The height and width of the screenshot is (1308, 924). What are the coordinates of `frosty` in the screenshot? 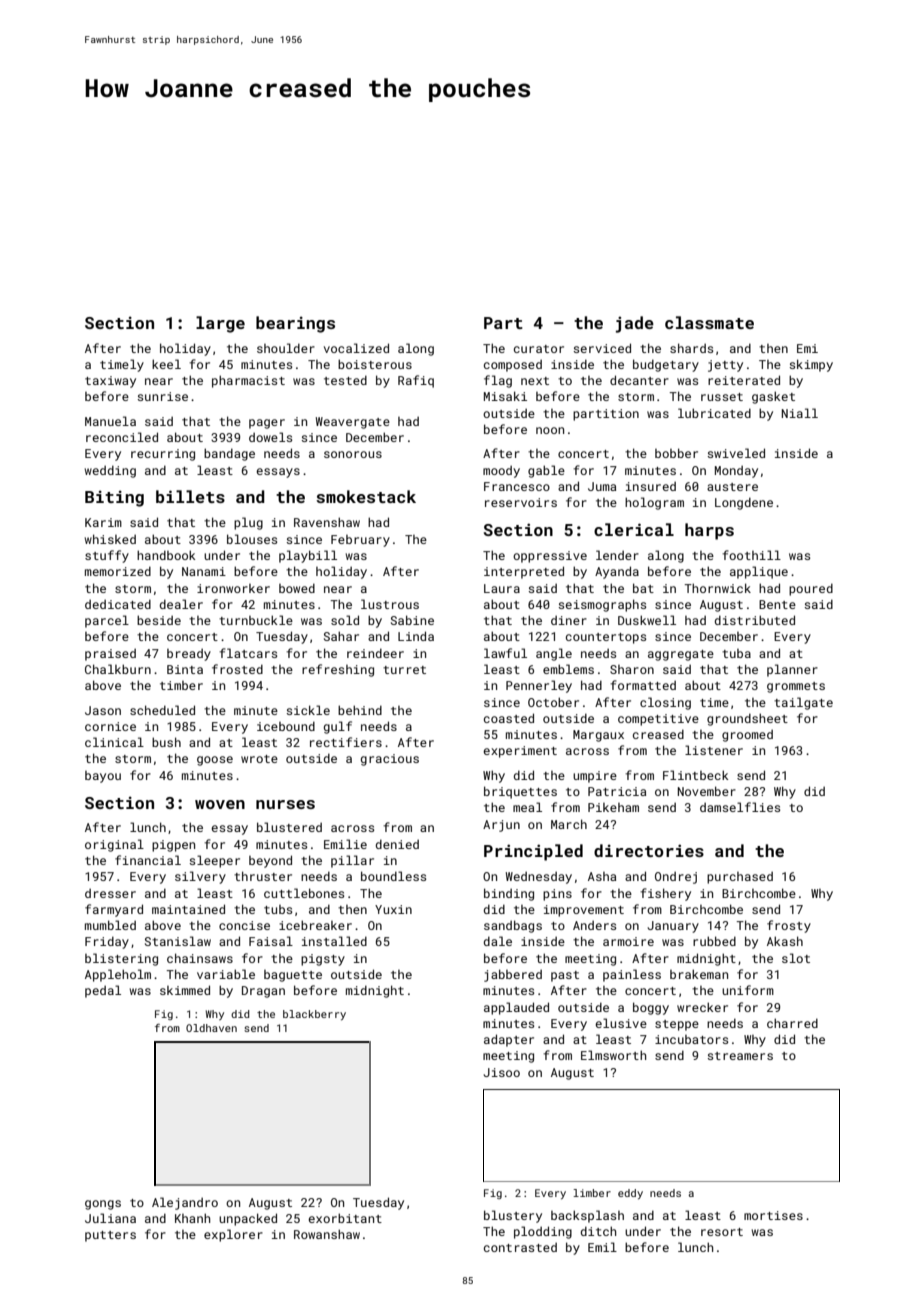 It's located at (789, 926).
